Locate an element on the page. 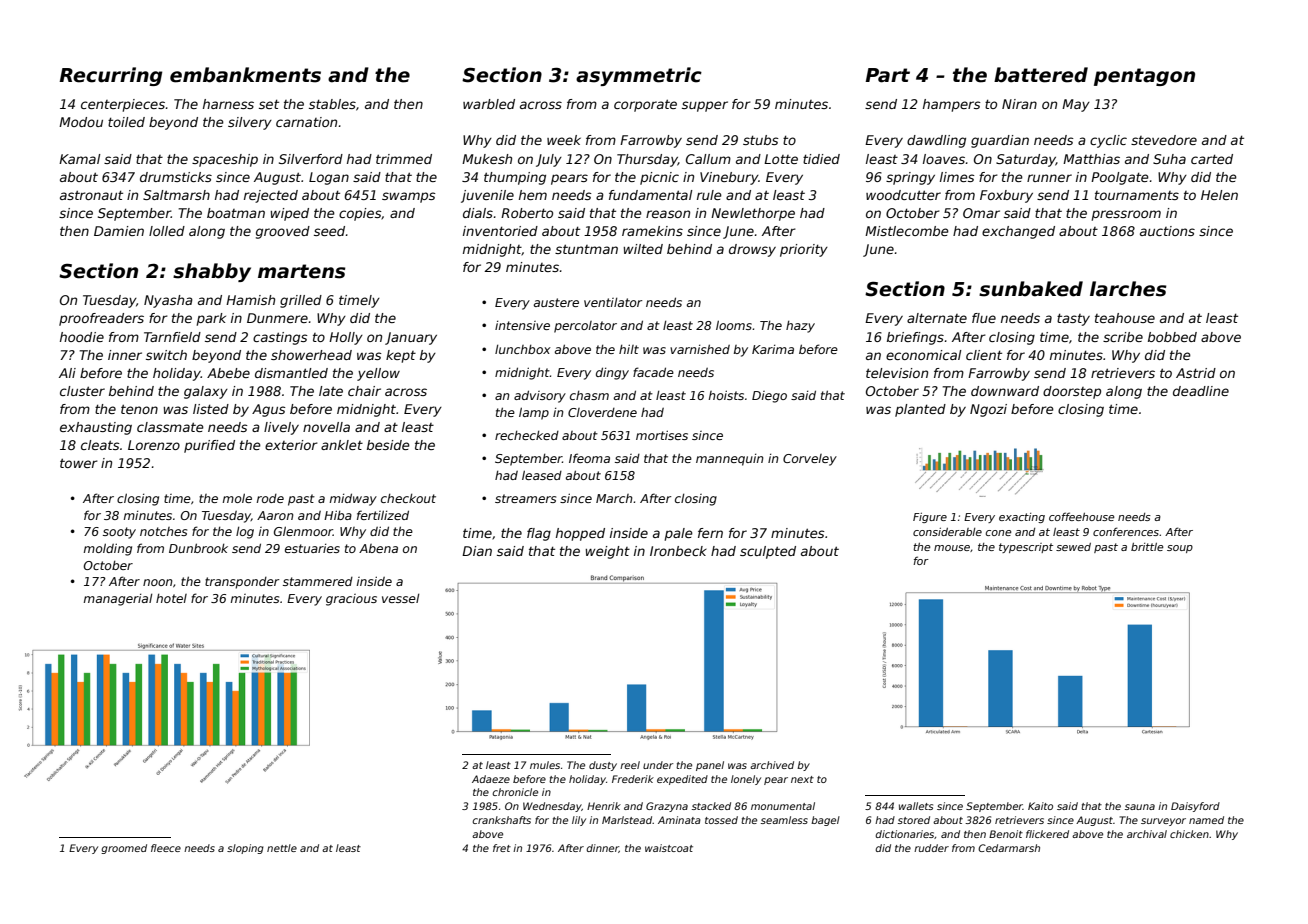  mortises is located at coordinates (662, 435).
